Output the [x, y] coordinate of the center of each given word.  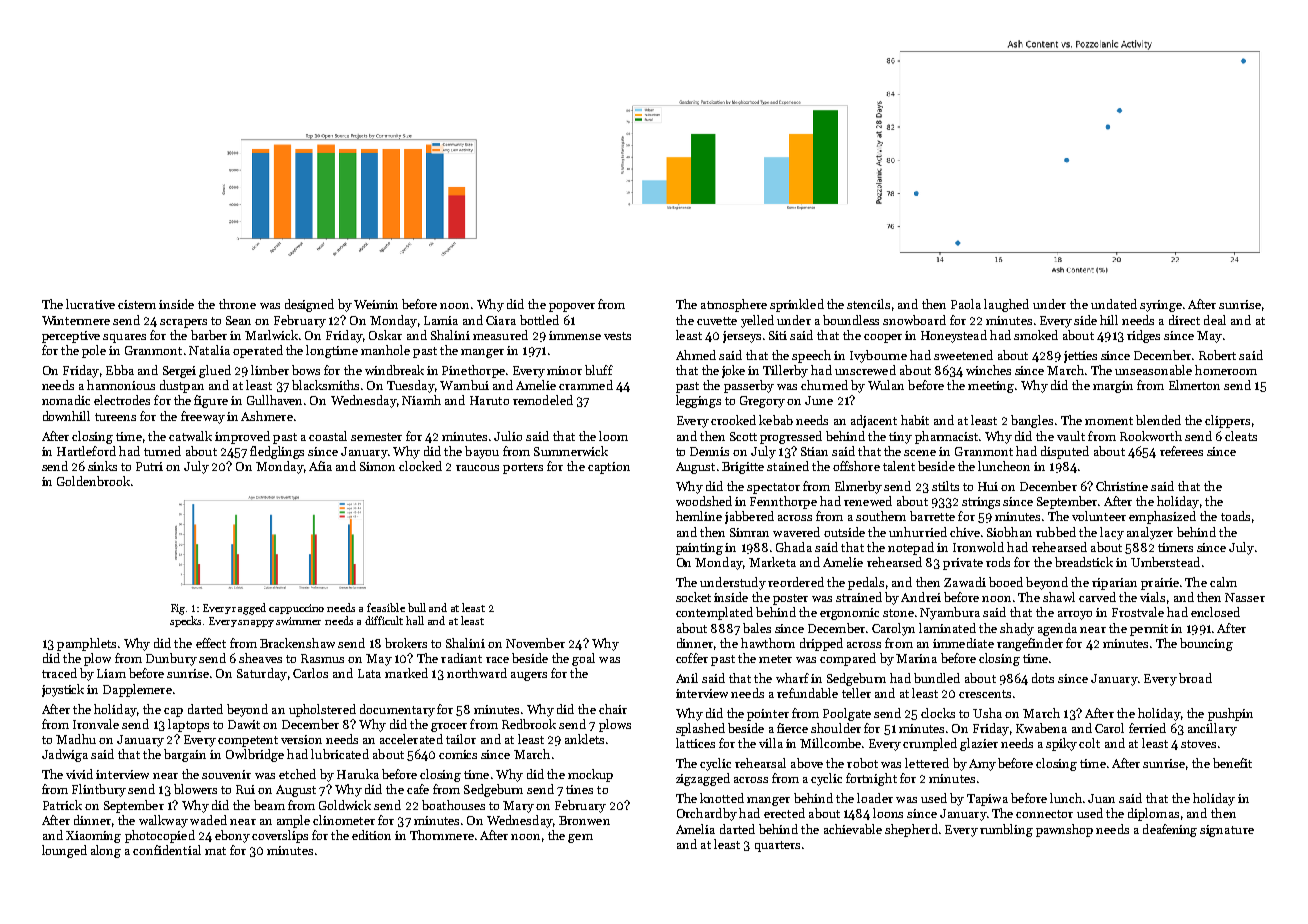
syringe [1161, 306]
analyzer [1150, 533]
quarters [777, 846]
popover [572, 307]
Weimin [376, 304]
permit [1149, 630]
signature [1227, 831]
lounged [64, 851]
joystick [63, 690]
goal [583, 659]
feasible [386, 607]
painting [699, 549]
